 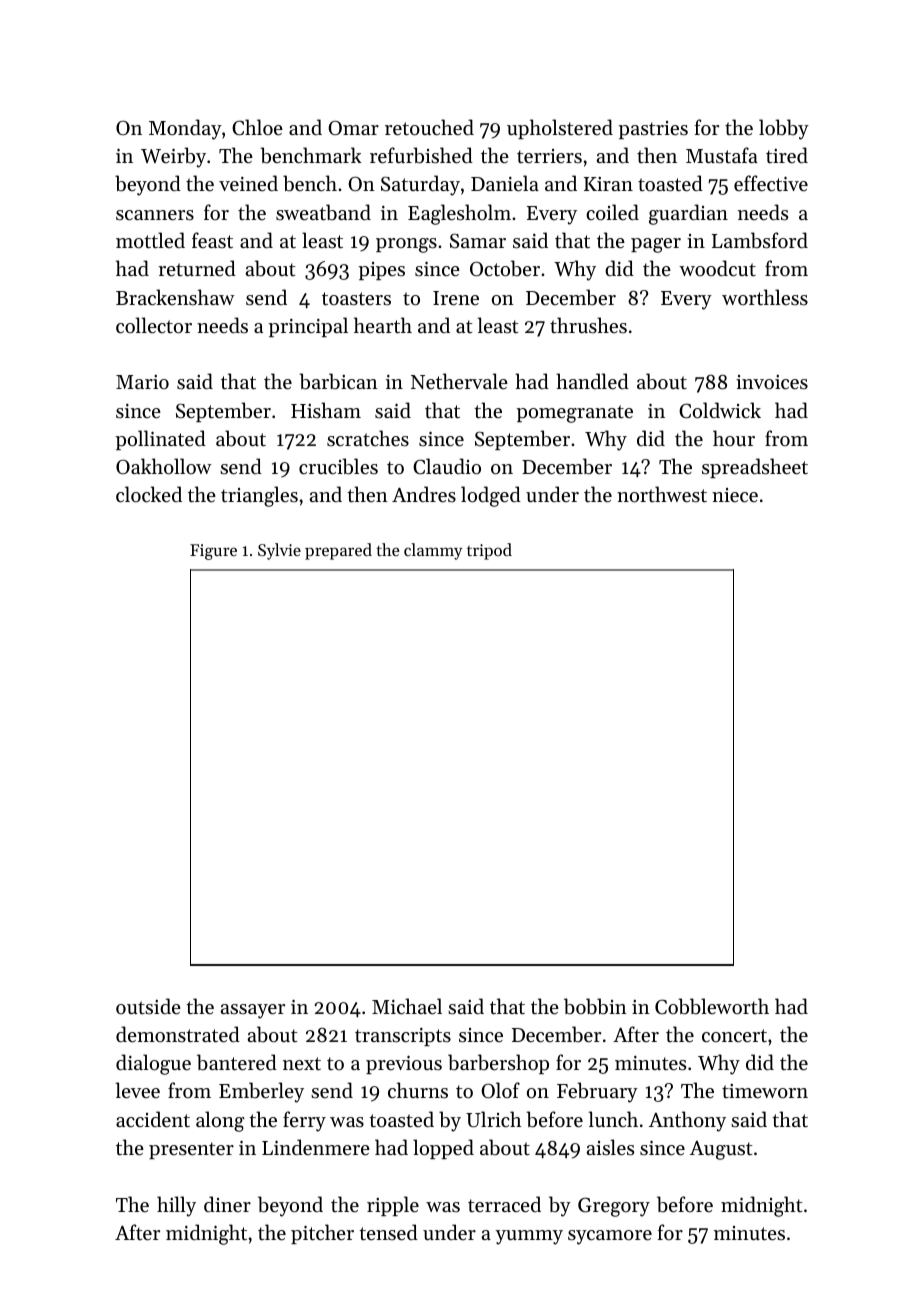 What do you see at coordinates (424, 494) in the page?
I see `Andres` at bounding box center [424, 494].
